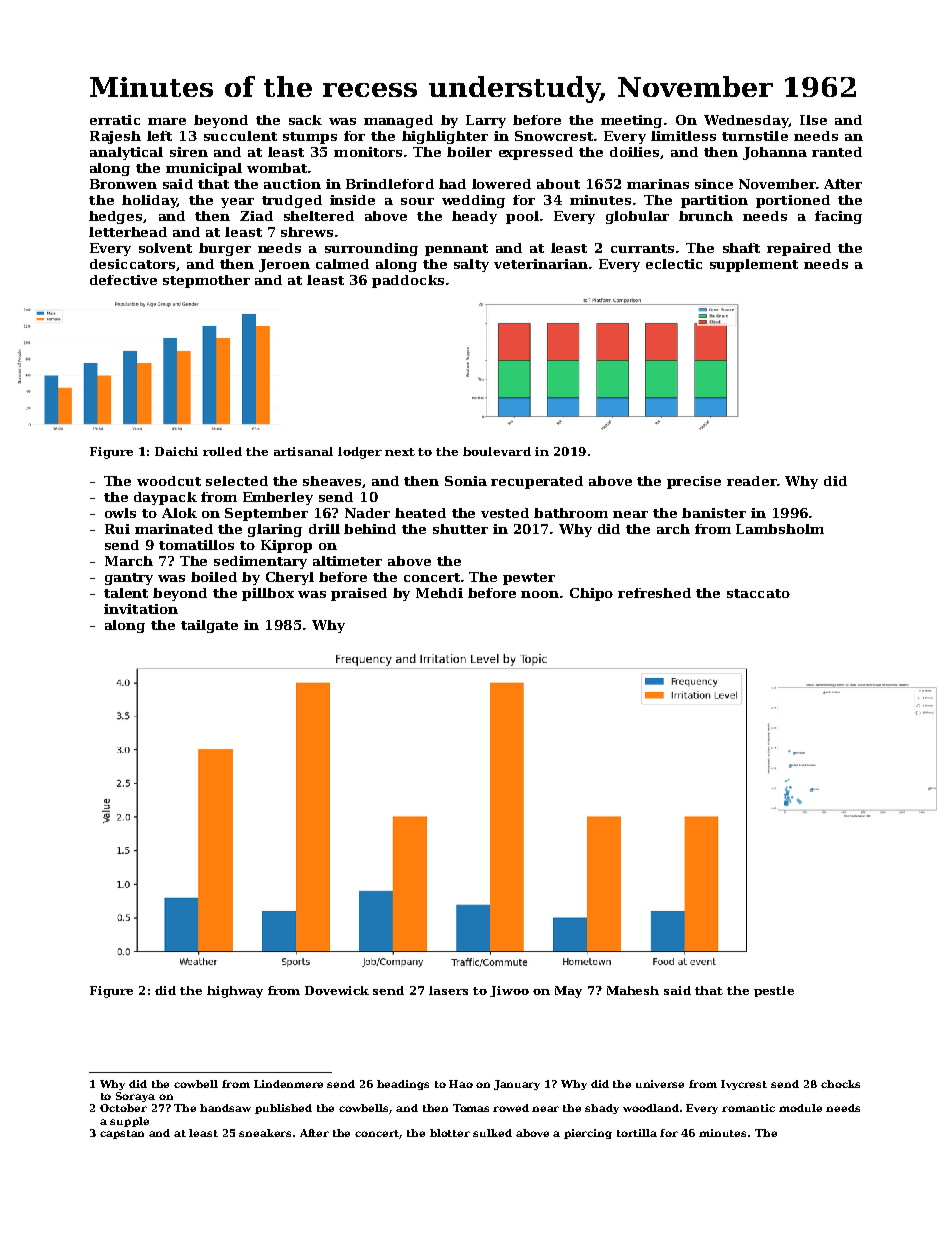 The height and width of the image is (1233, 952). What do you see at coordinates (683, 136) in the image?
I see `limitless` at bounding box center [683, 136].
